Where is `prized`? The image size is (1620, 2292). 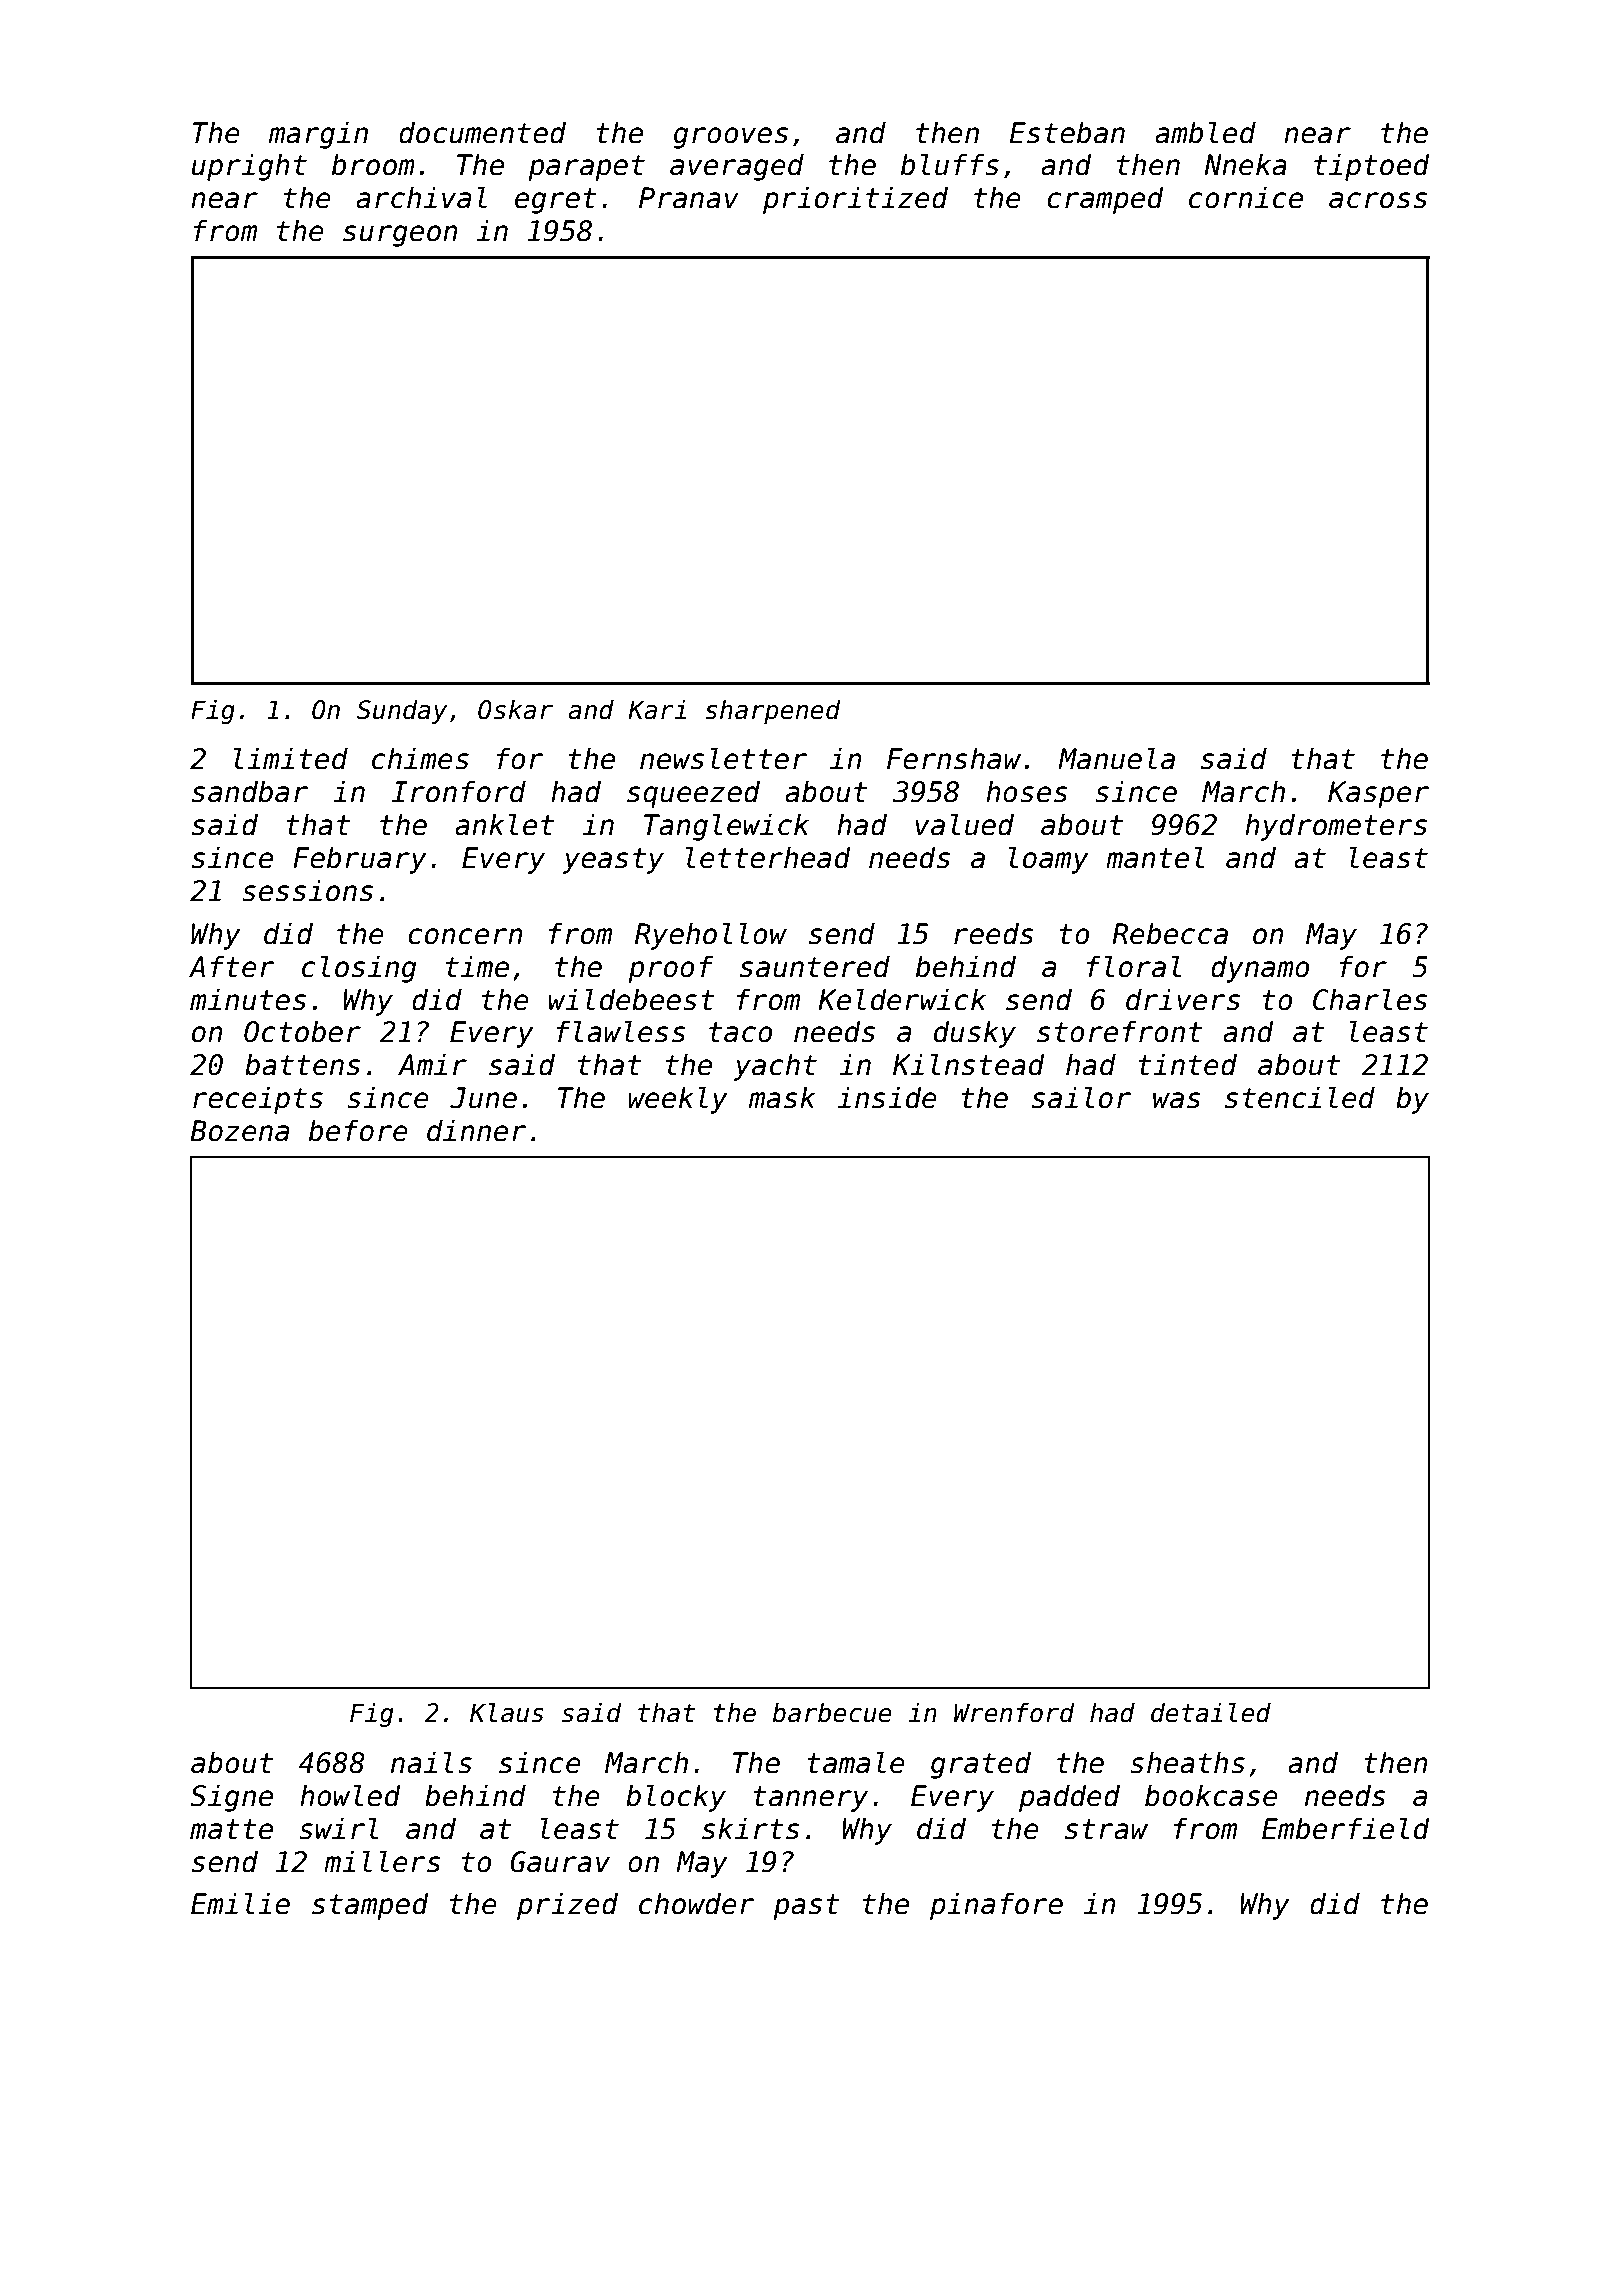 prized is located at coordinates (567, 1906).
